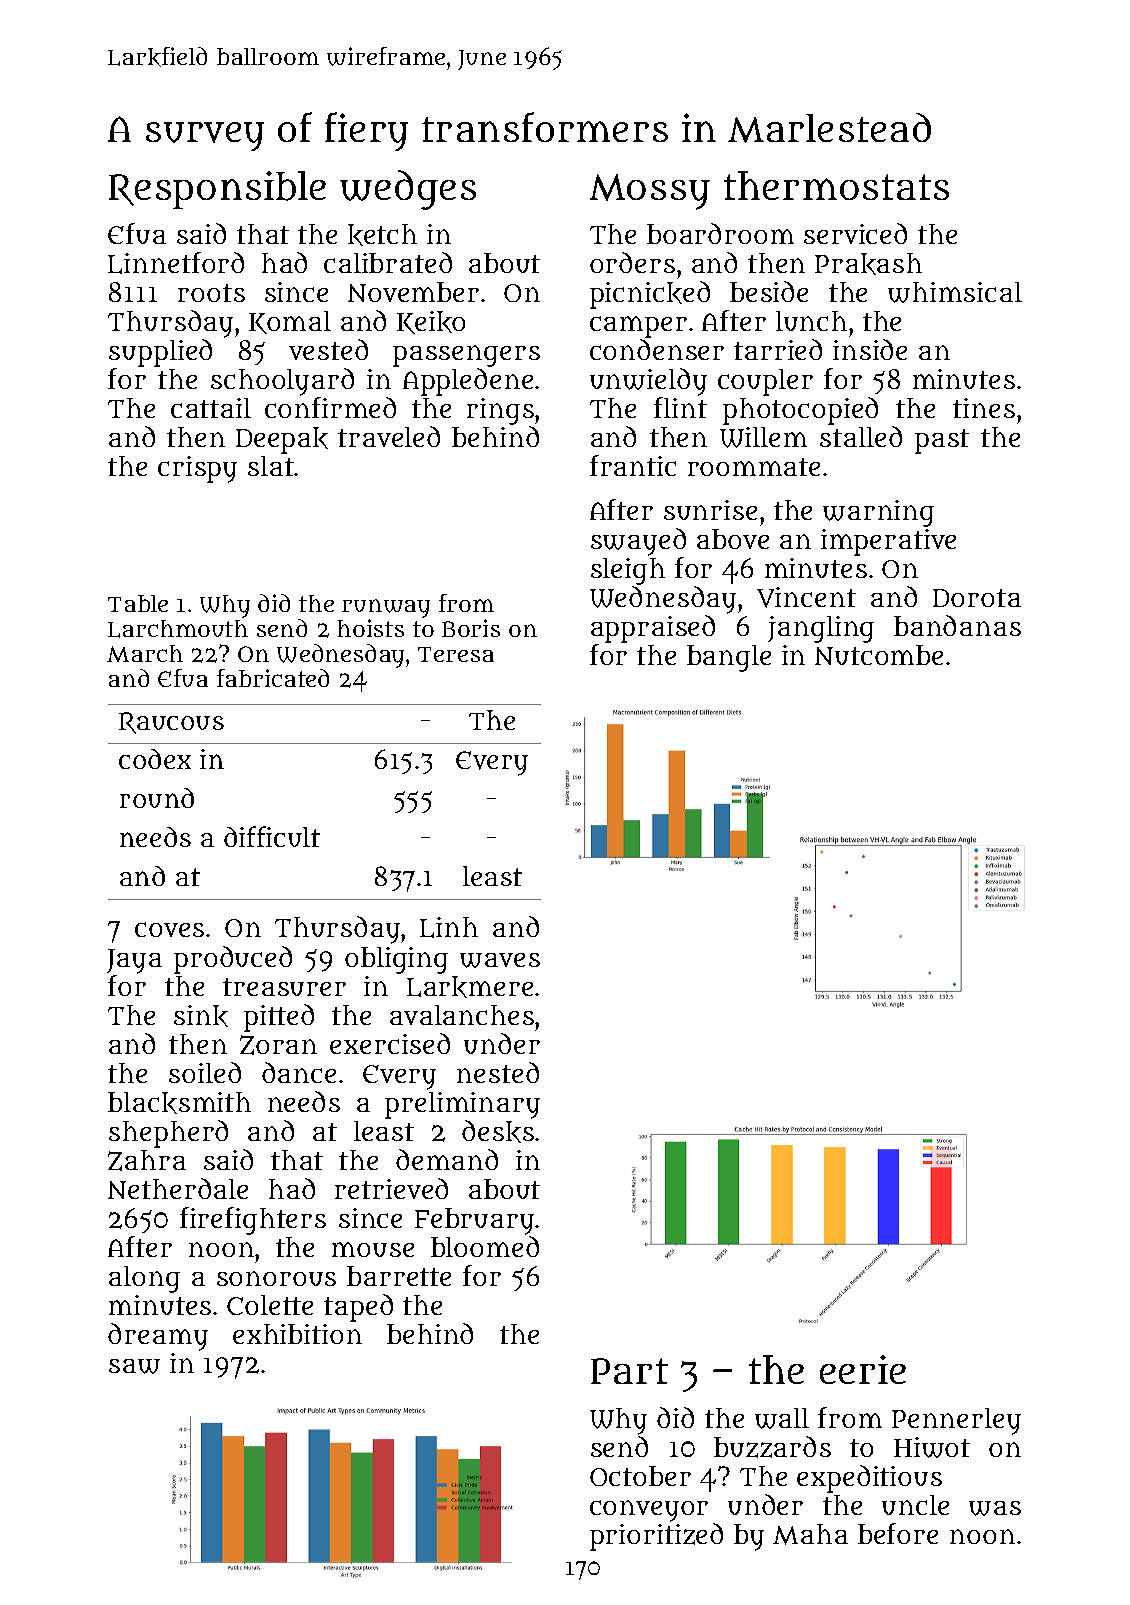 The height and width of the screenshot is (1605, 1130). Describe the element at coordinates (656, 1537) in the screenshot. I see `prioritized` at that location.
